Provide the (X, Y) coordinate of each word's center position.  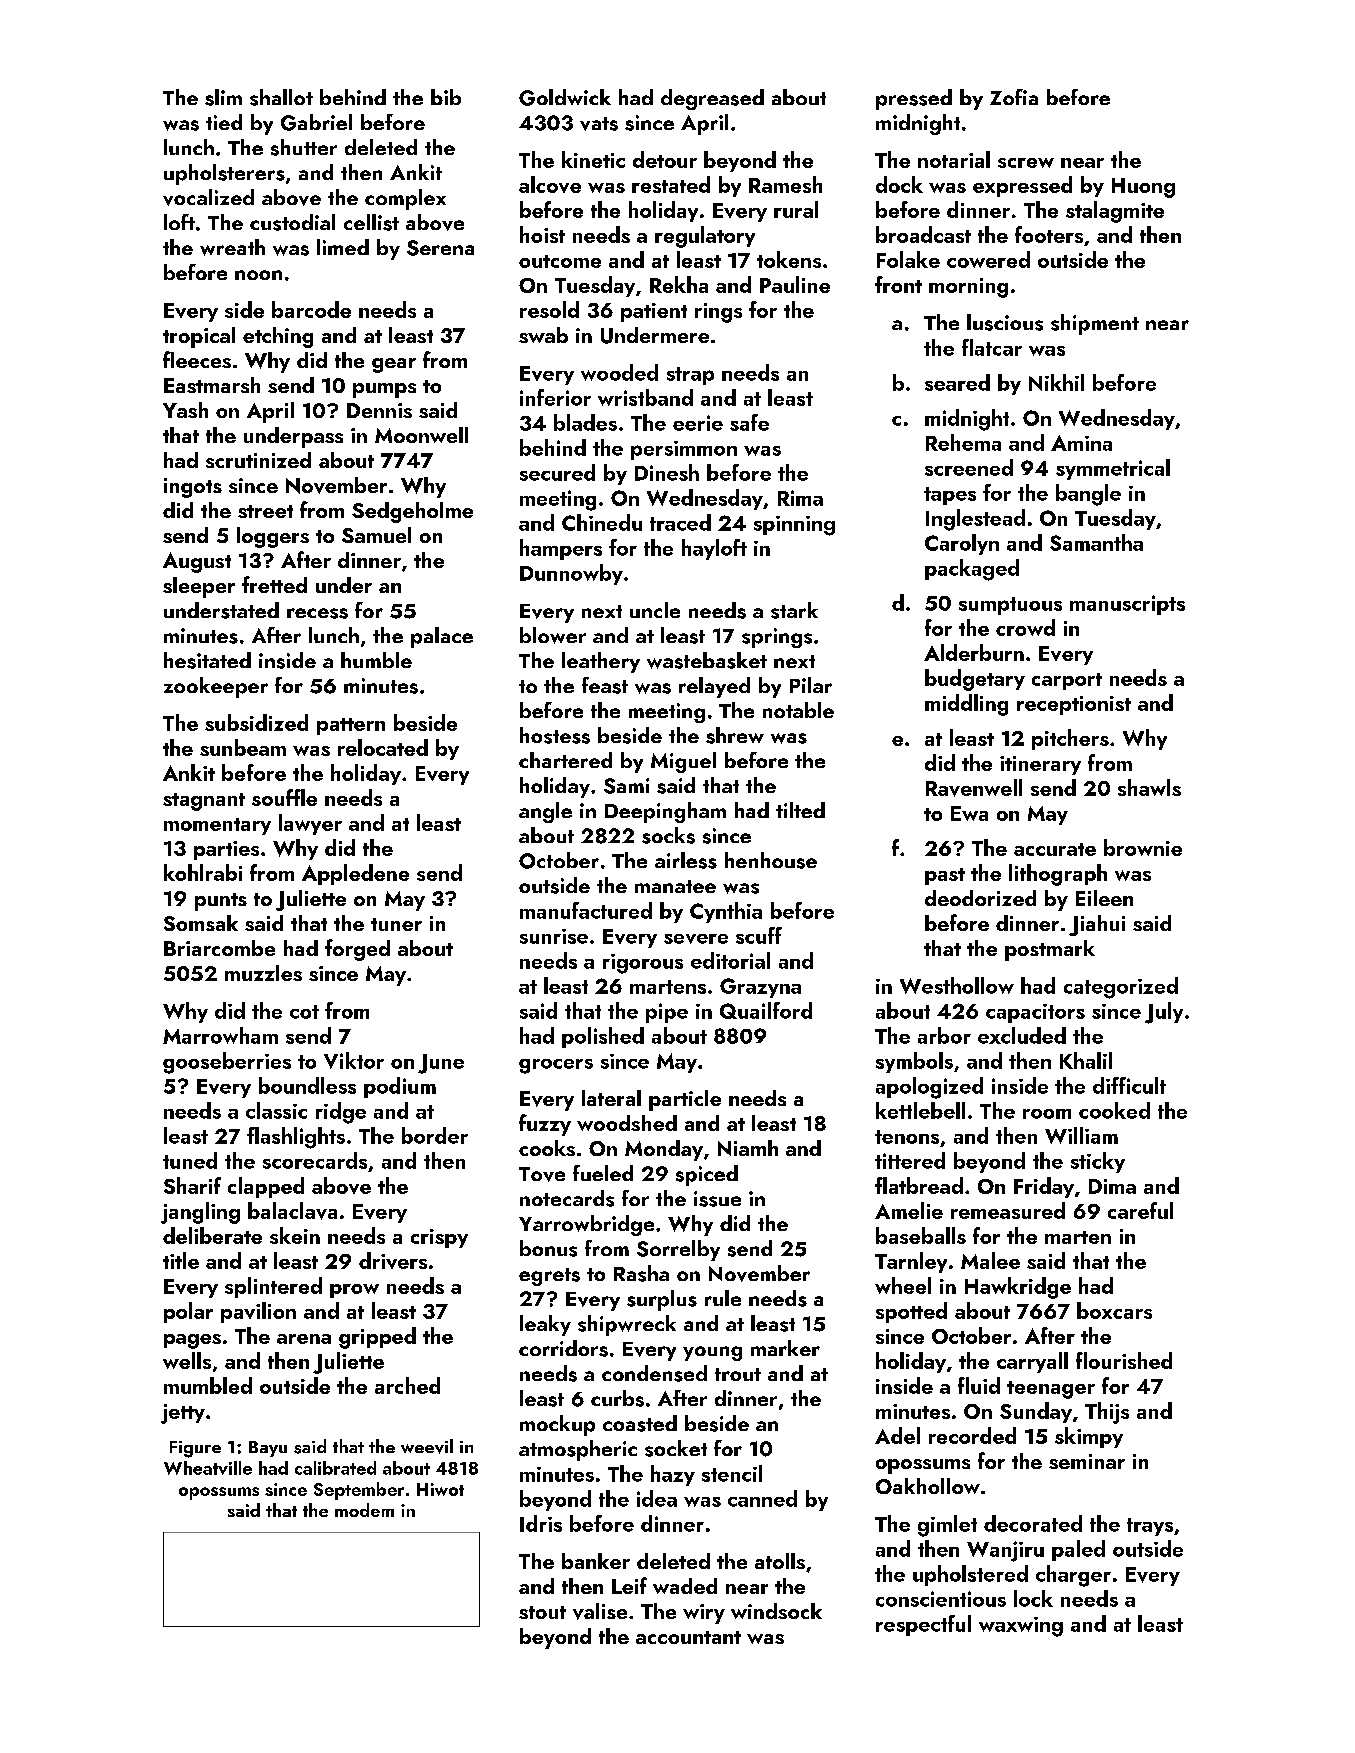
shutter (304, 147)
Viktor (354, 1060)
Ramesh (785, 184)
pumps (384, 390)
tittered (910, 1160)
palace (442, 637)
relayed (714, 687)
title (181, 1260)
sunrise (554, 936)
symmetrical (1113, 469)
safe (749, 422)
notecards (567, 1198)
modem (364, 1510)
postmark (1050, 950)
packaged (972, 570)
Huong (1143, 188)
